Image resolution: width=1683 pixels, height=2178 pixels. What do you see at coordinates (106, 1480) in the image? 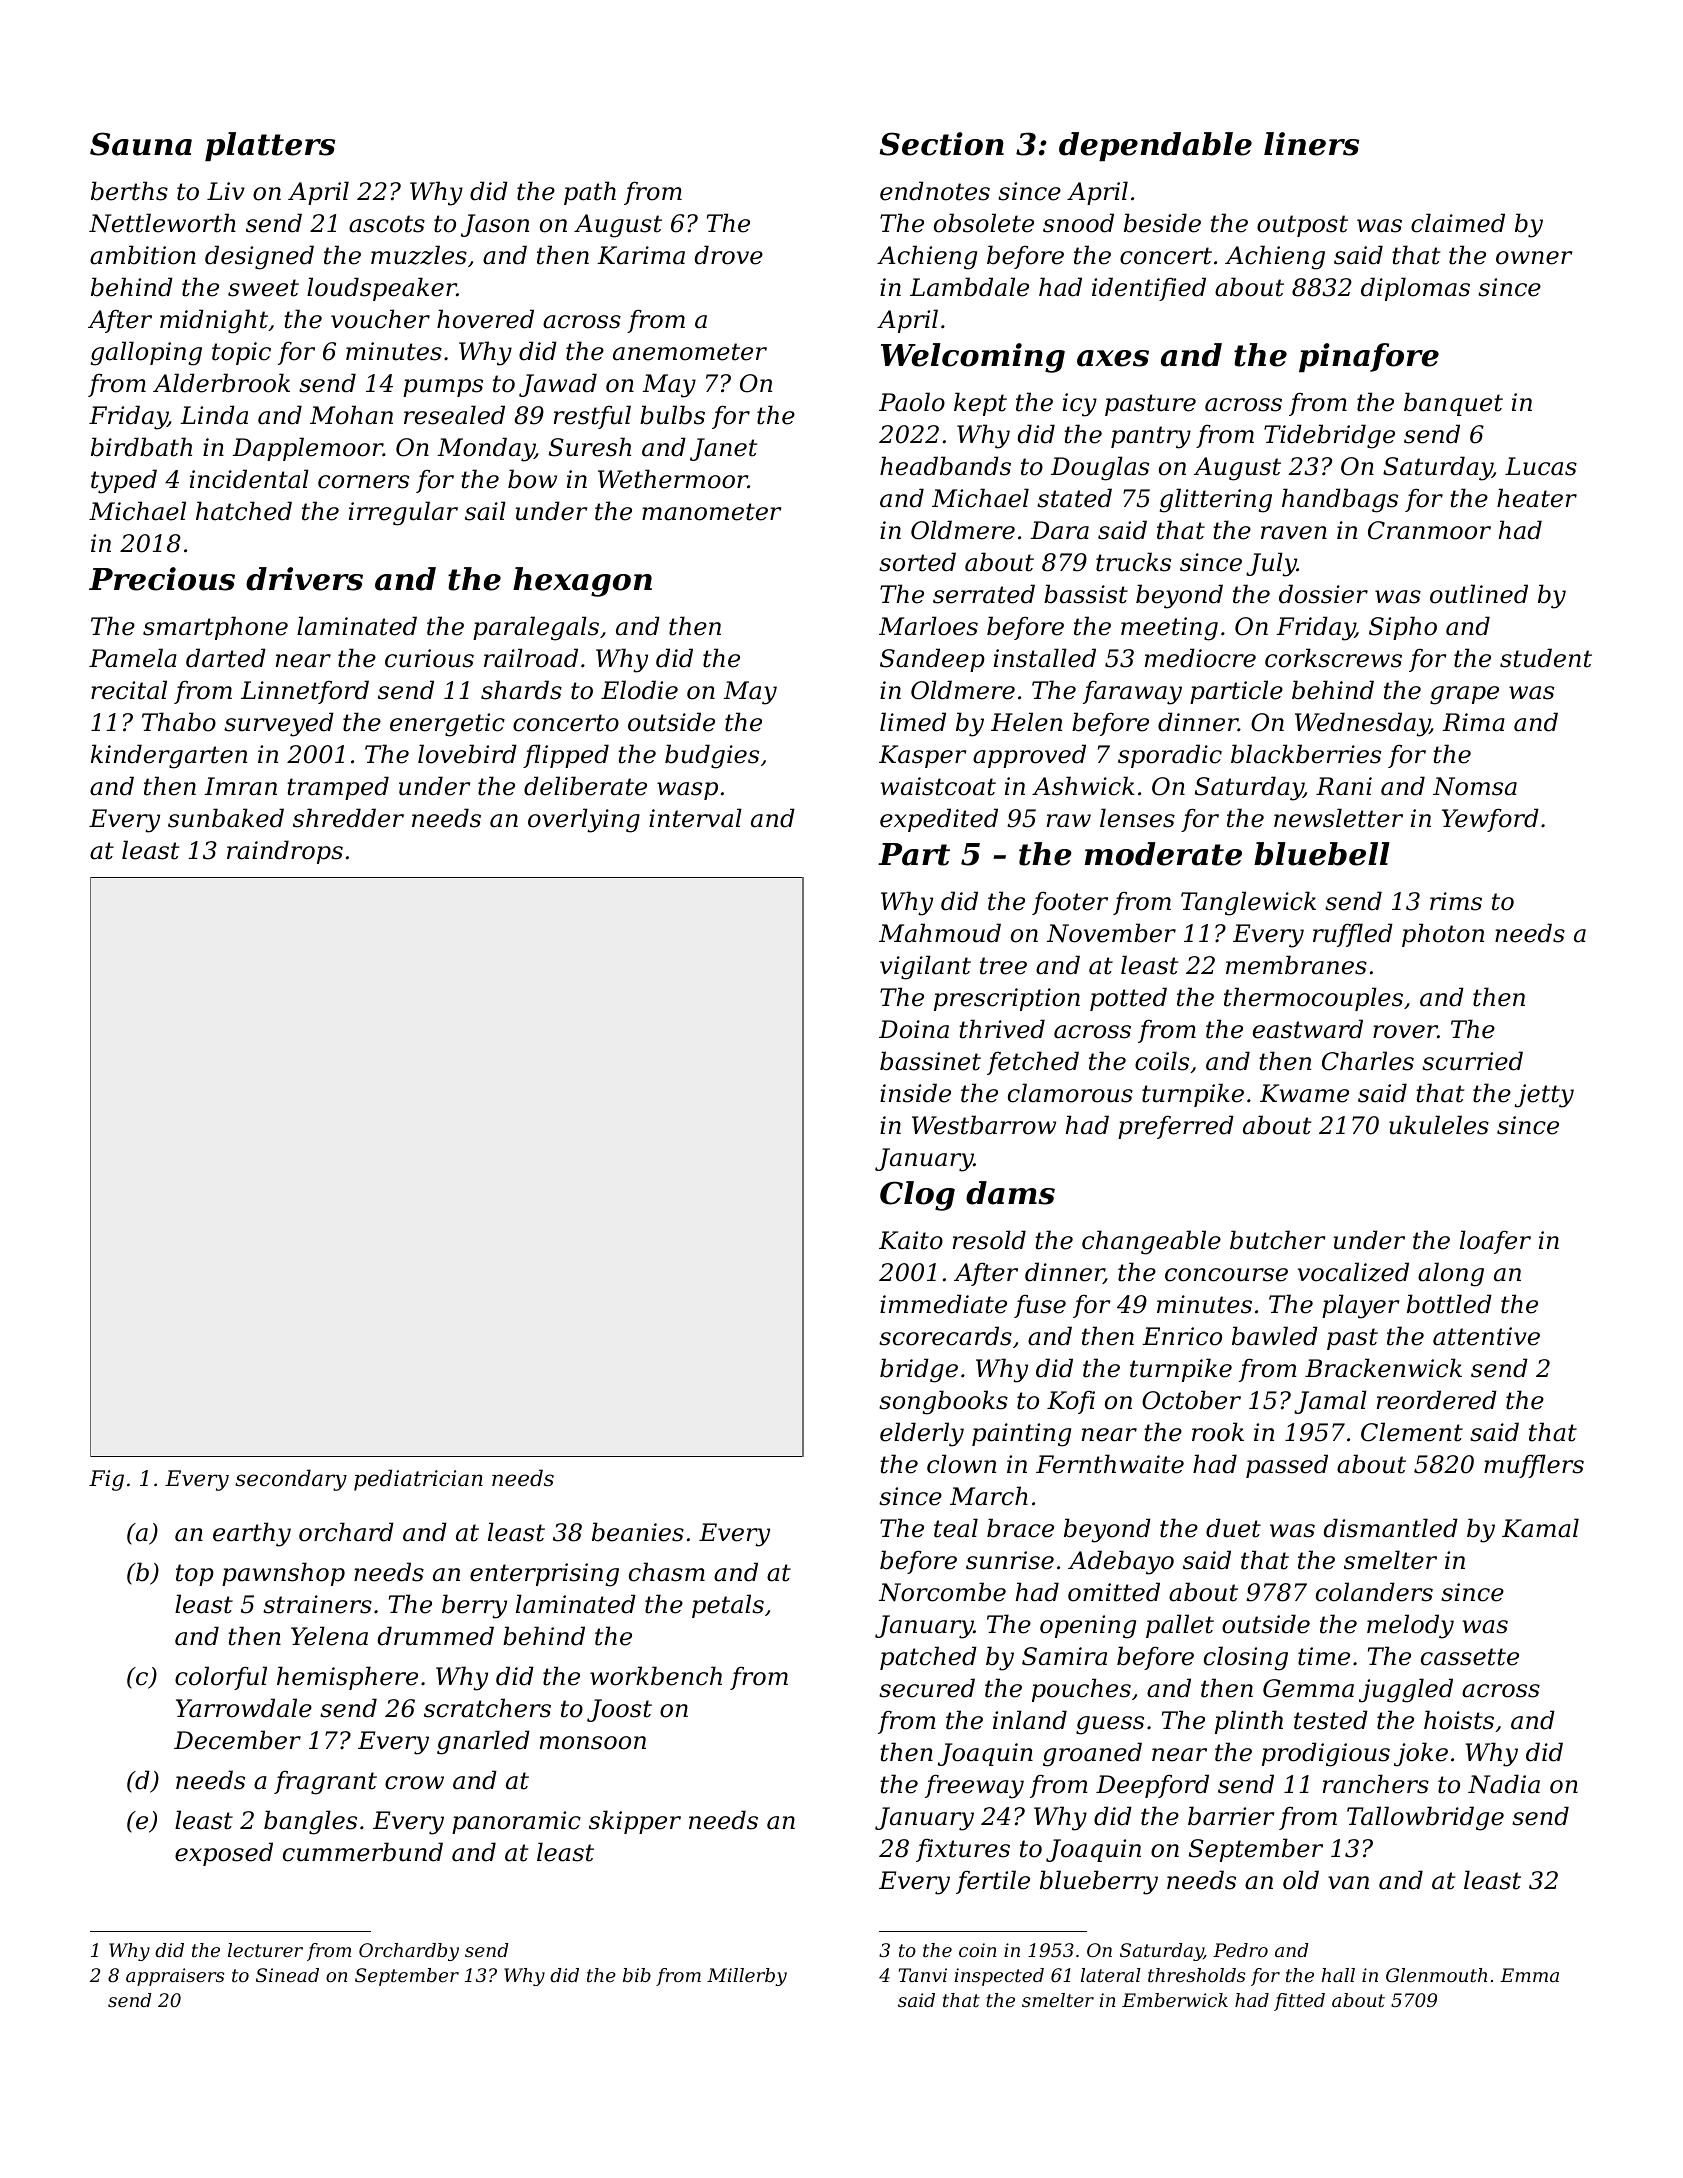
I see `Fig` at bounding box center [106, 1480].
